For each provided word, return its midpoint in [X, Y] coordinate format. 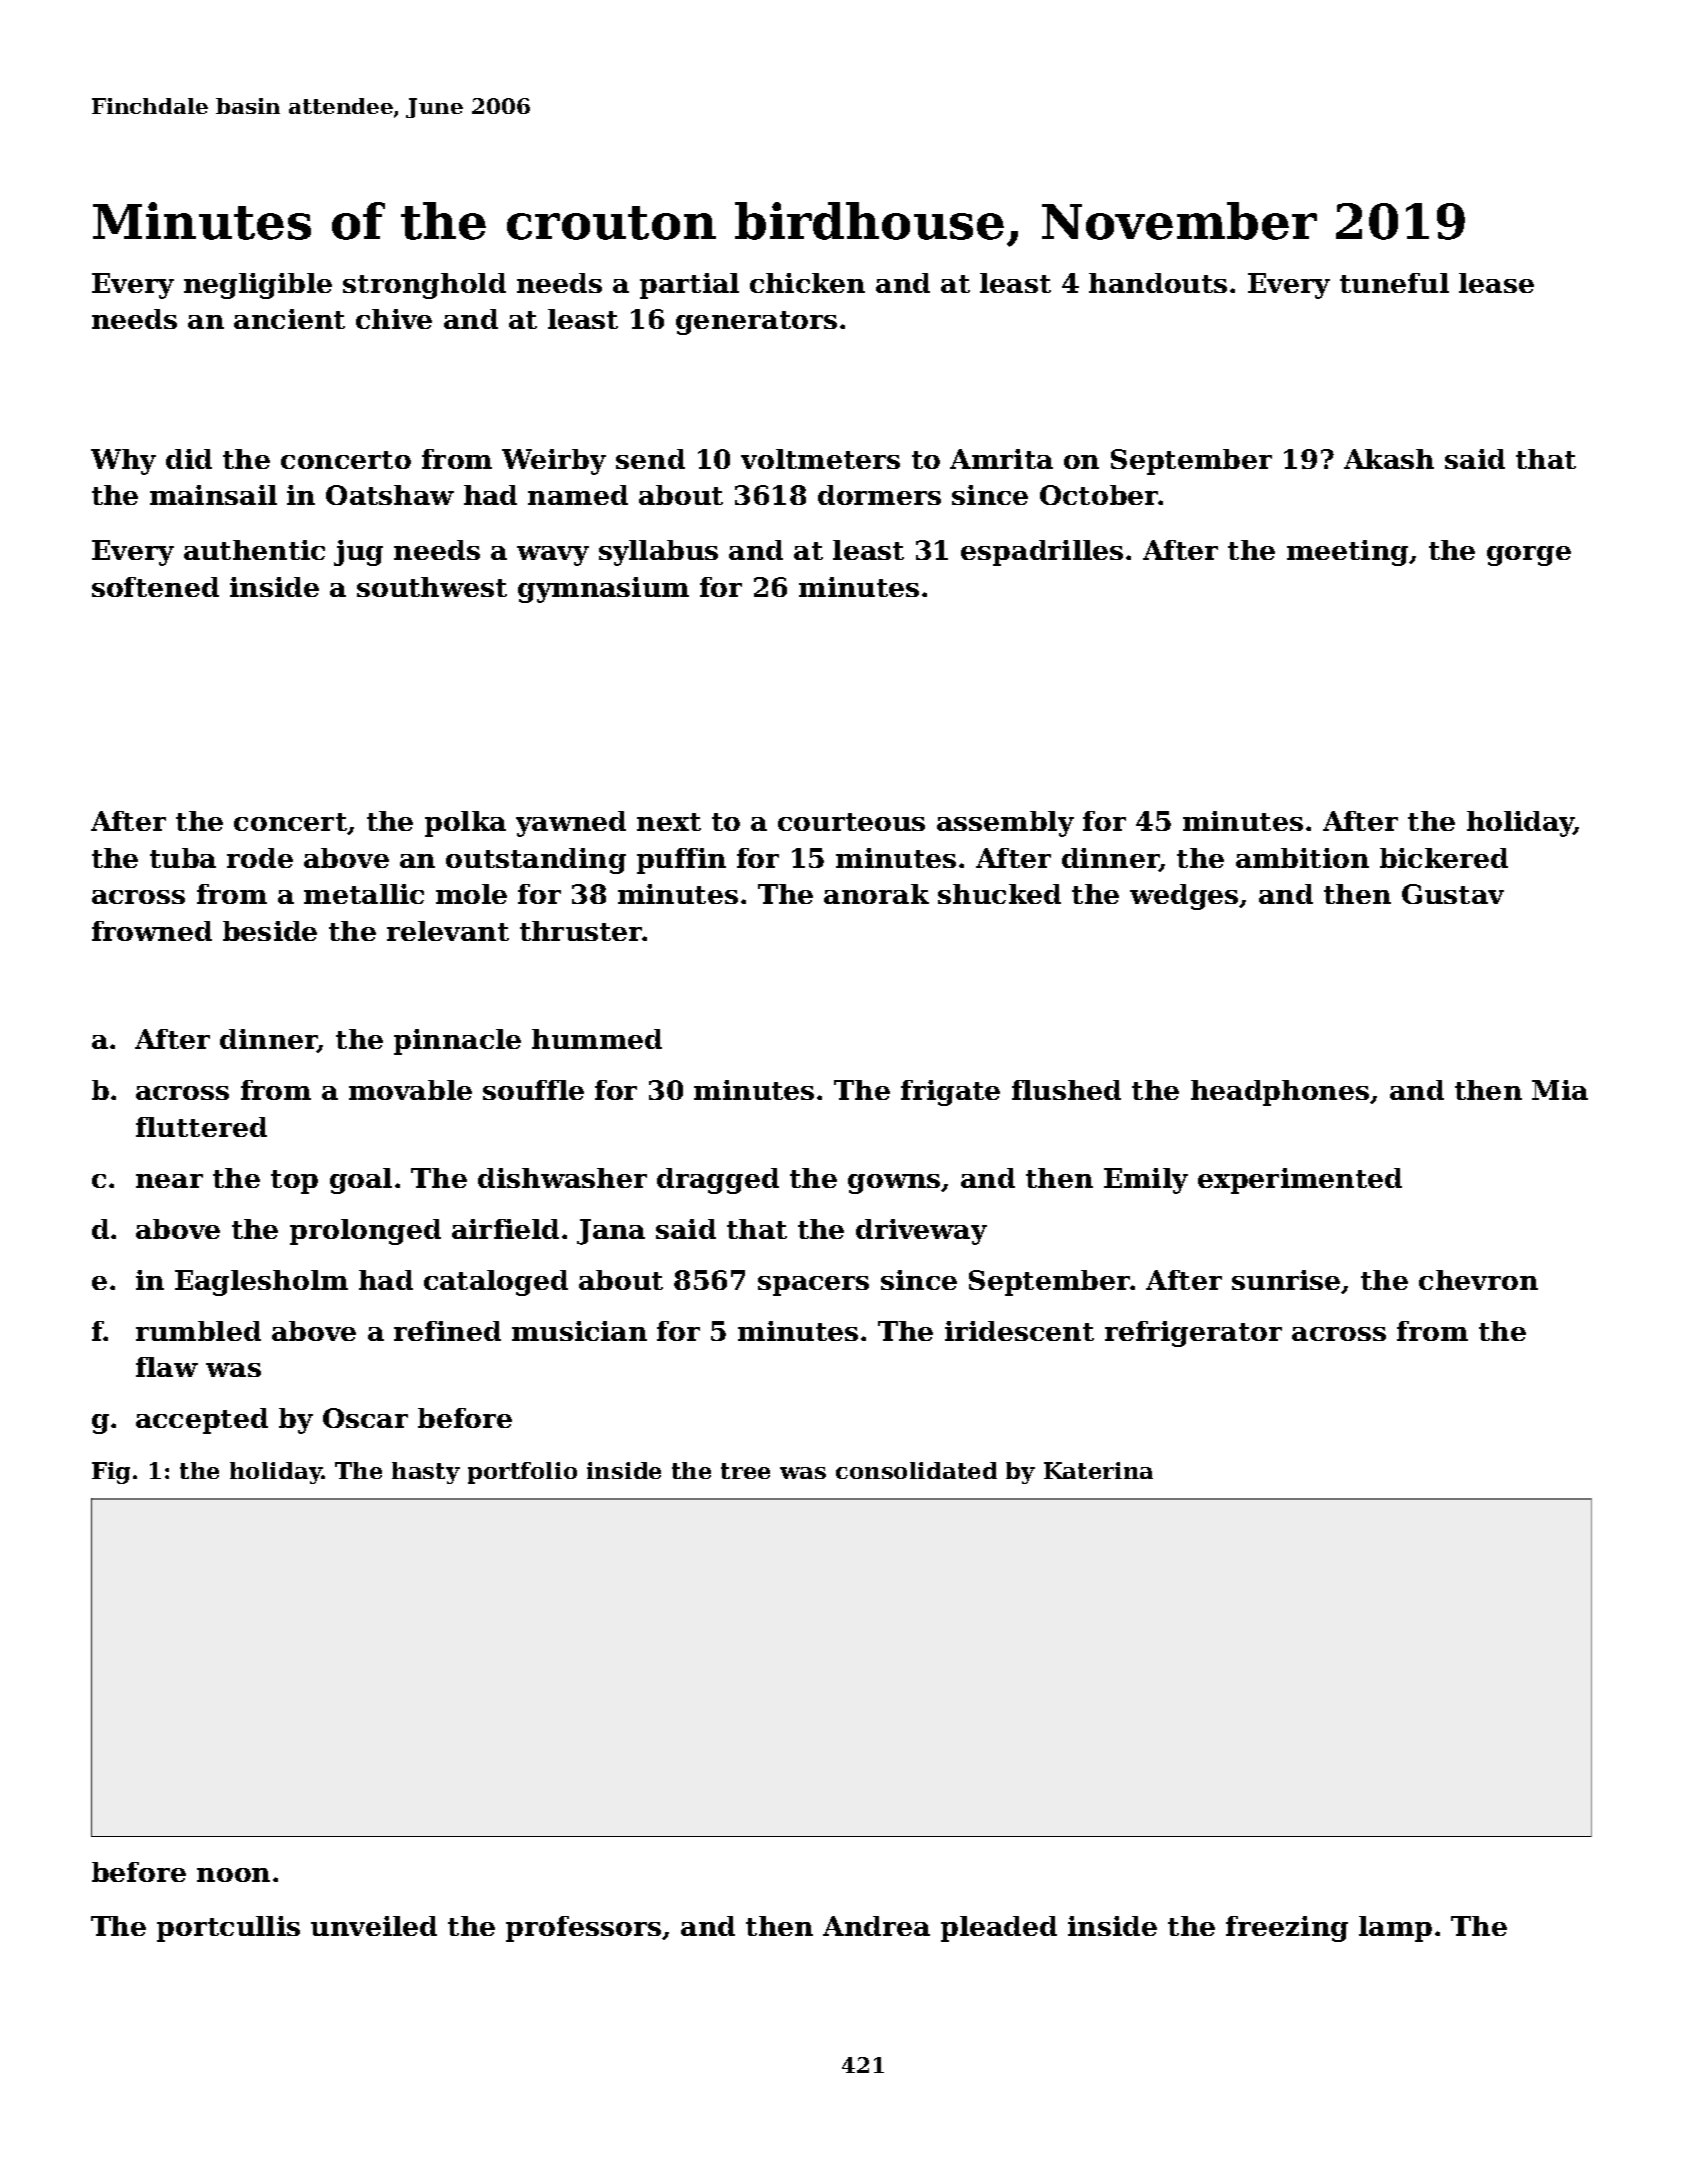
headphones [1280, 1093]
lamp [1395, 1929]
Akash [1389, 459]
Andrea [876, 1926]
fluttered [201, 1127]
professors [583, 1929]
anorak [876, 894]
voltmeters [820, 459]
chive [394, 319]
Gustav [1453, 894]
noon [233, 1875]
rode [260, 858]
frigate [950, 1093]
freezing [1287, 1929]
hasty [426, 1473]
